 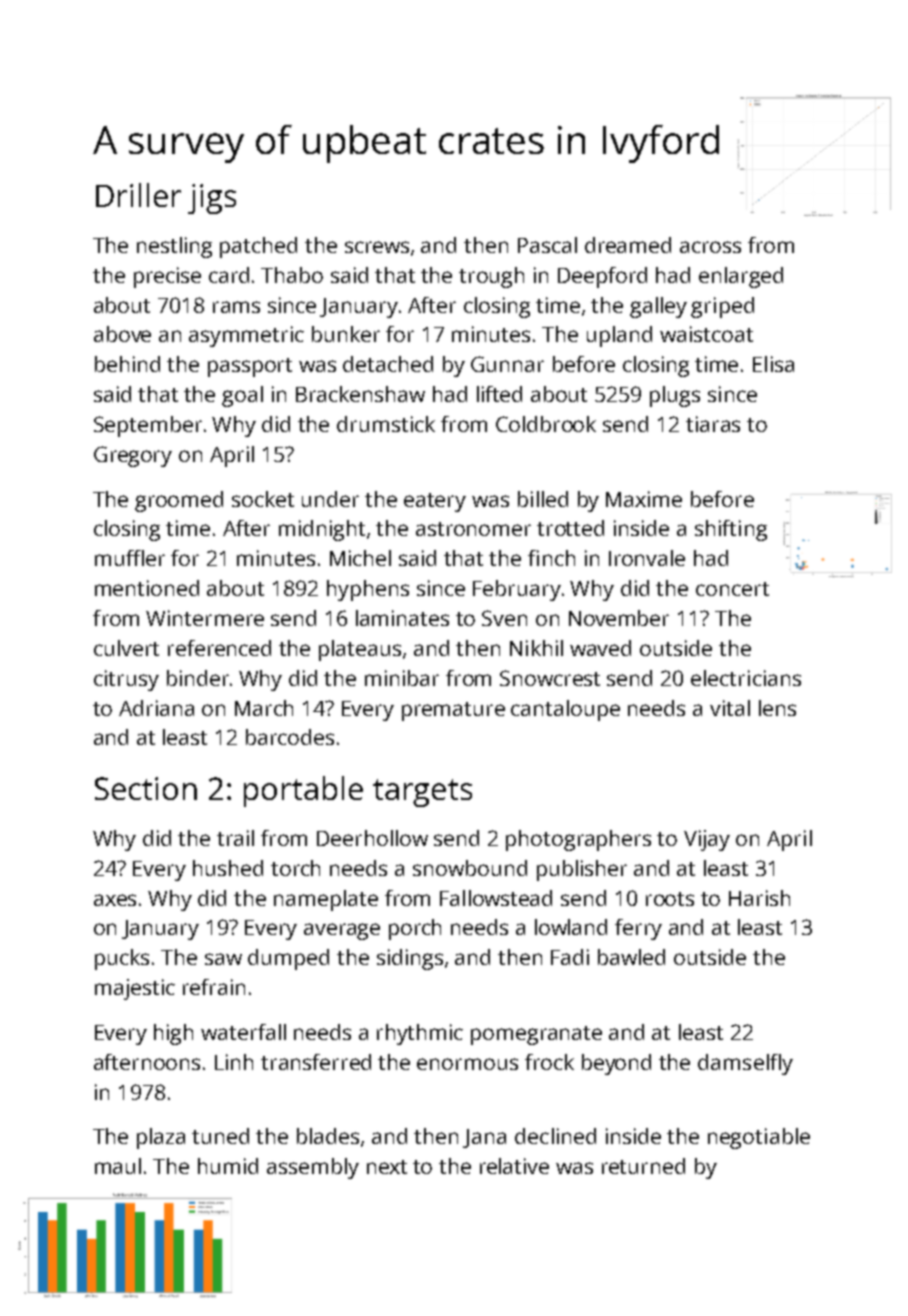 What do you see at coordinates (161, 1138) in the screenshot?
I see `plaza` at bounding box center [161, 1138].
